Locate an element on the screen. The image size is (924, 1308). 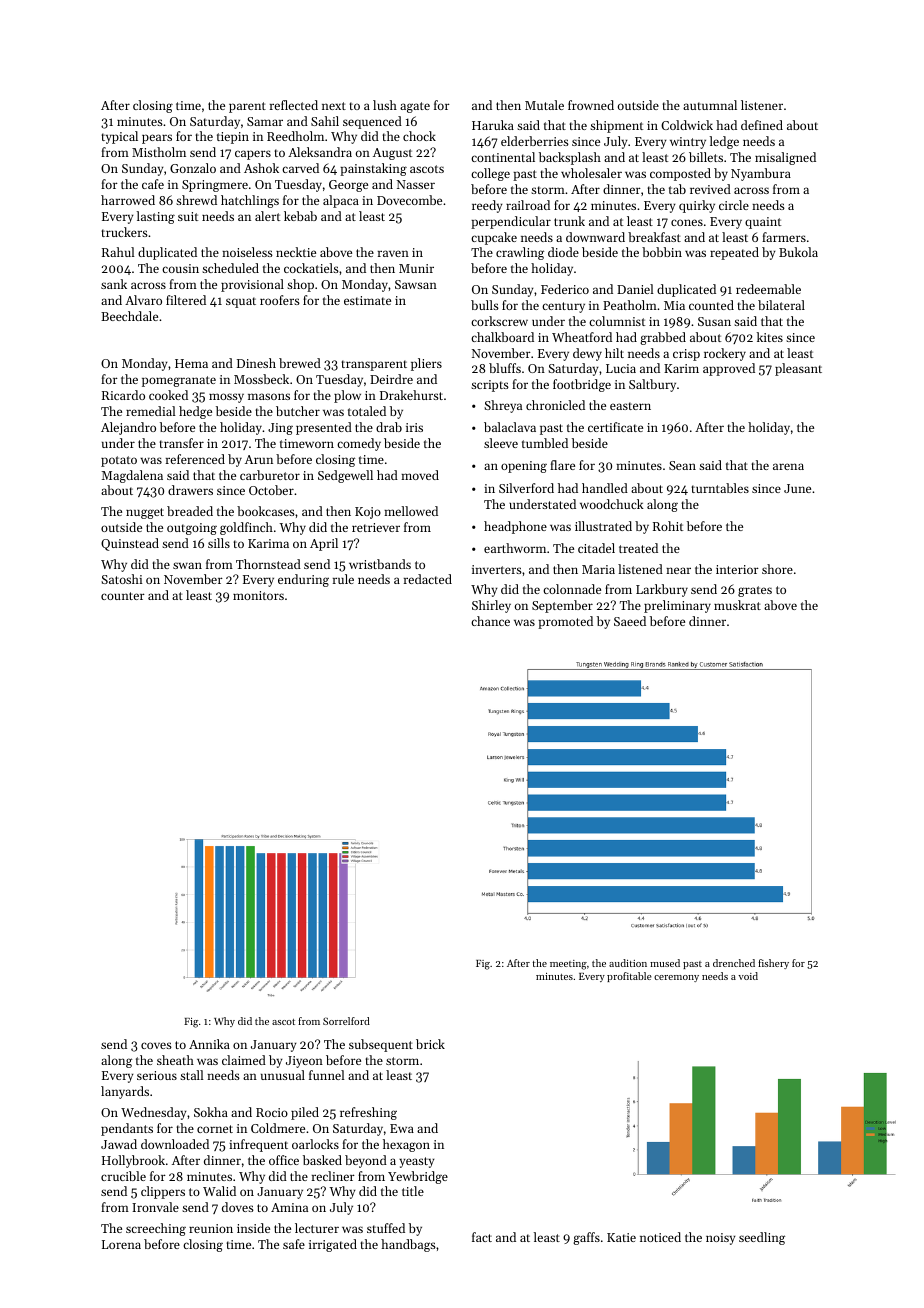
moved is located at coordinates (420, 475).
